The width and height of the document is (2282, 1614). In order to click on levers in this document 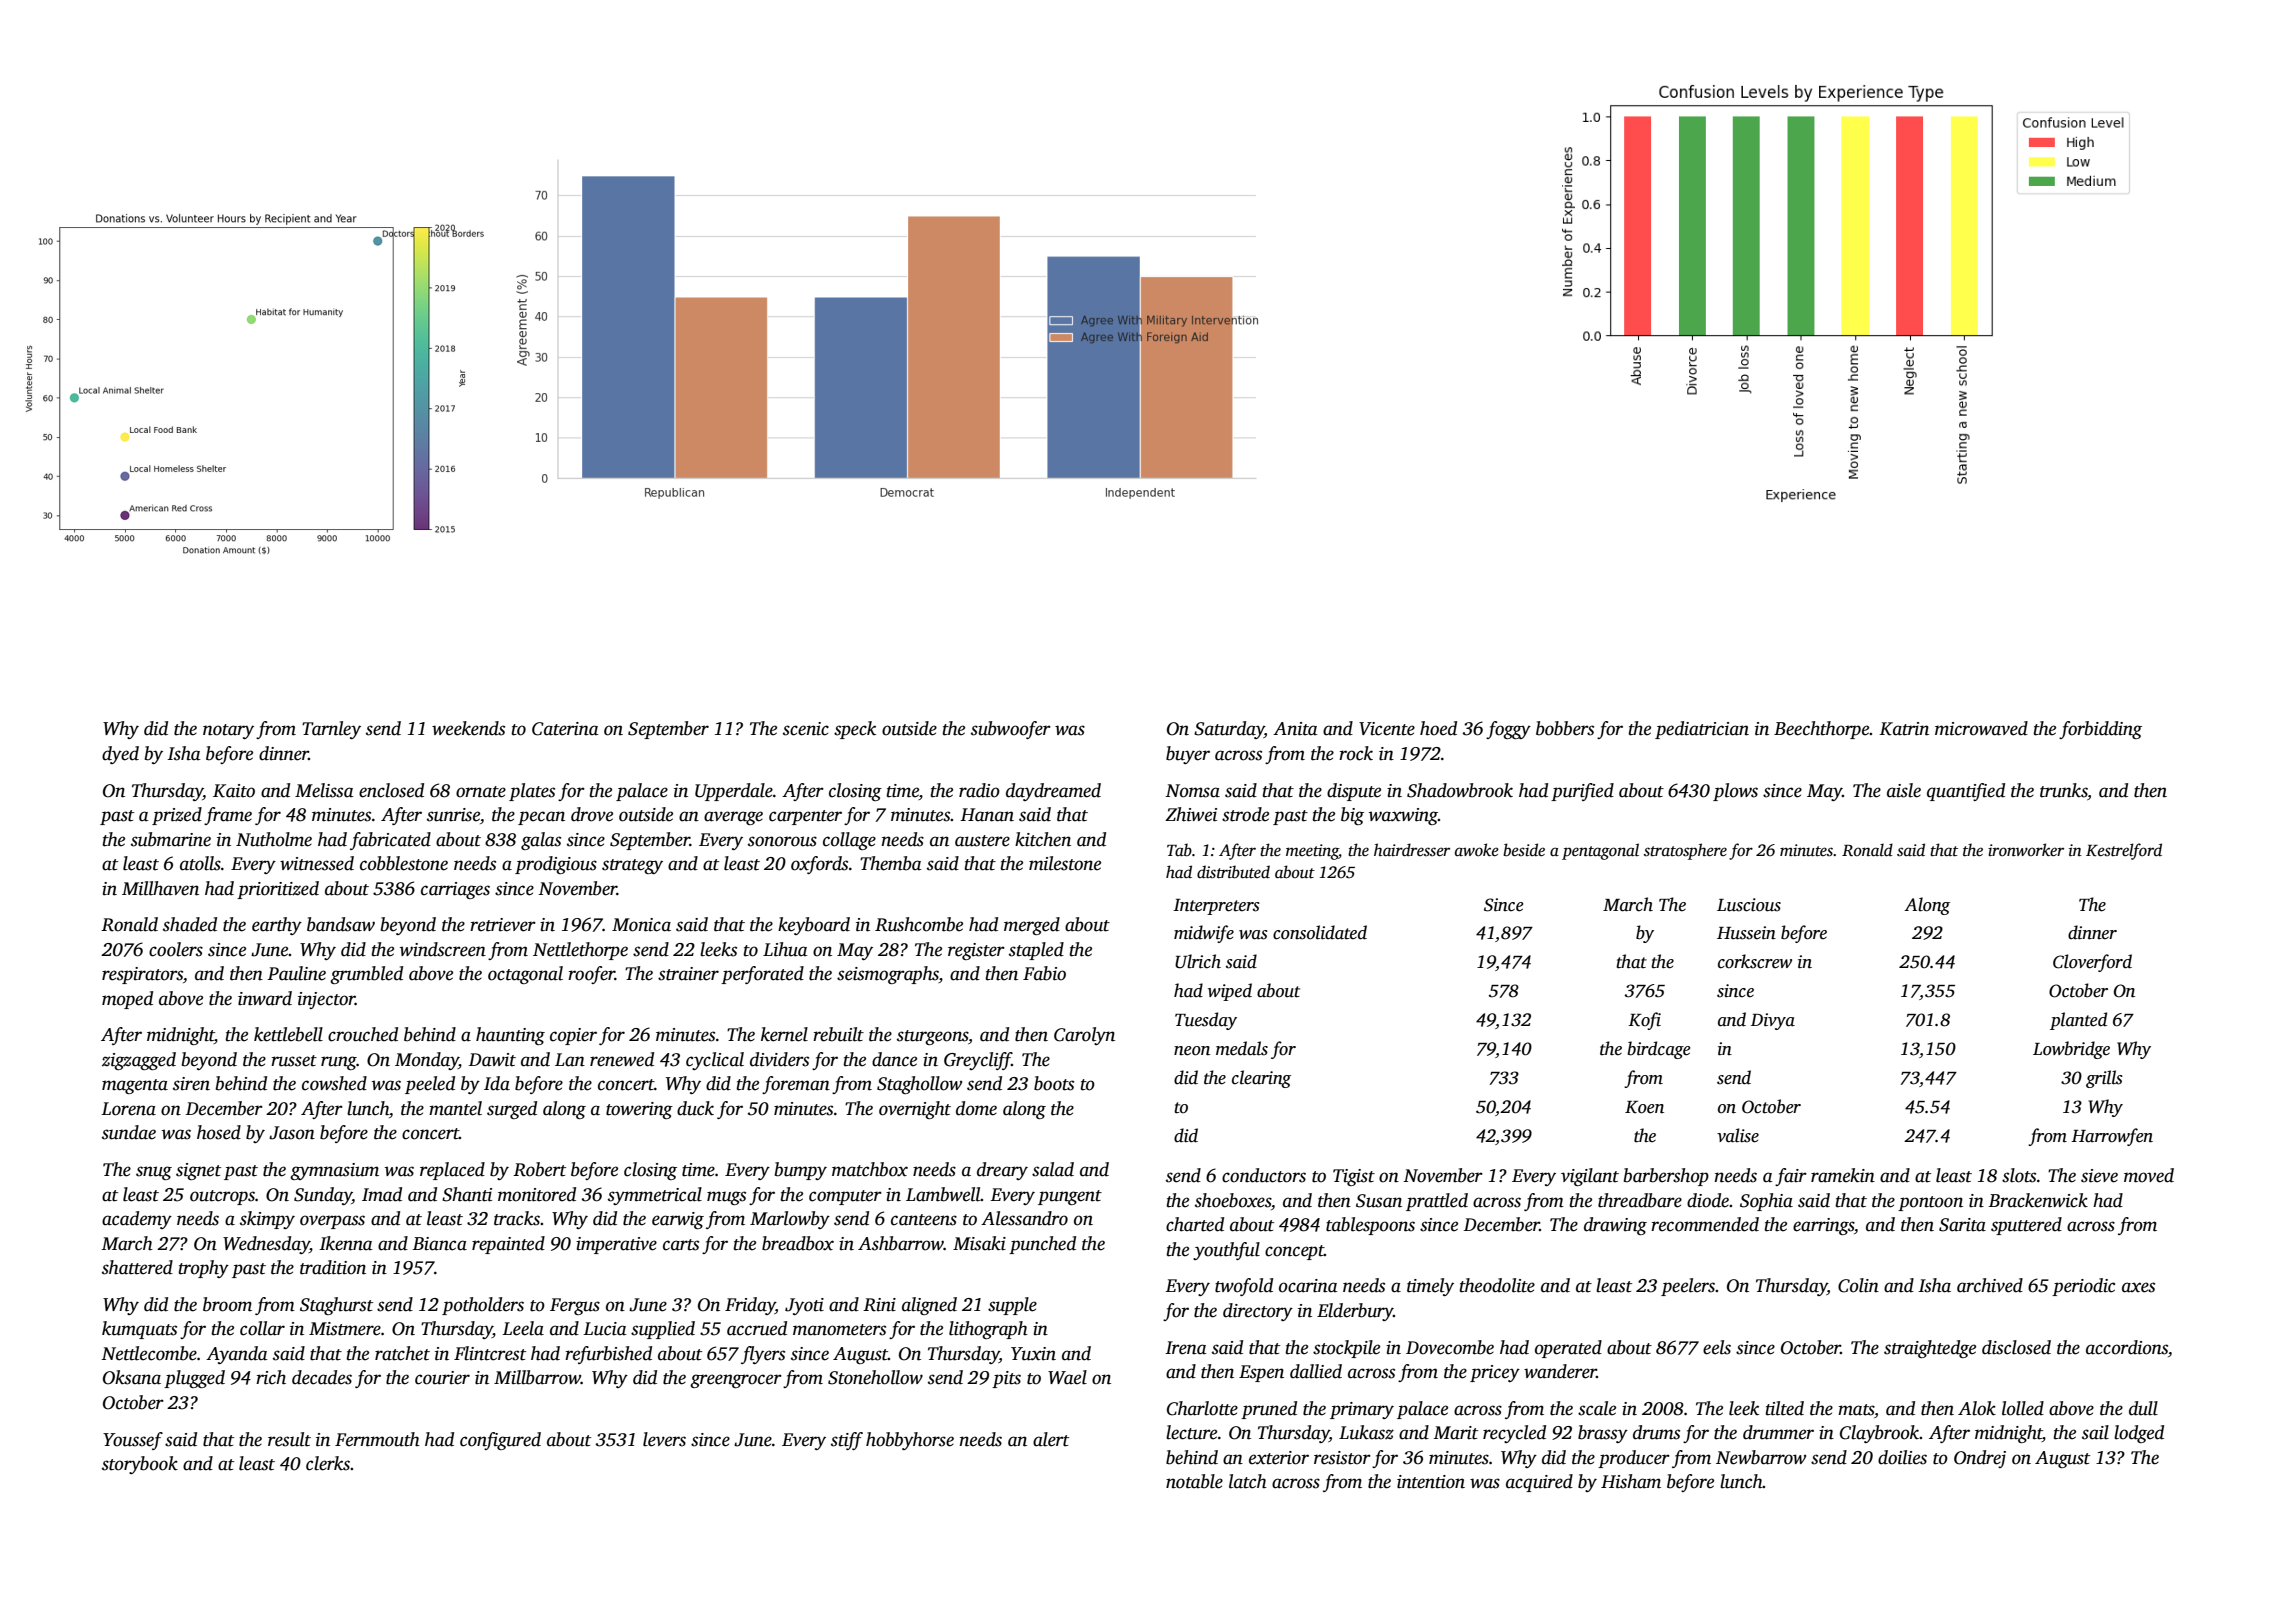, I will do `click(664, 1439)`.
